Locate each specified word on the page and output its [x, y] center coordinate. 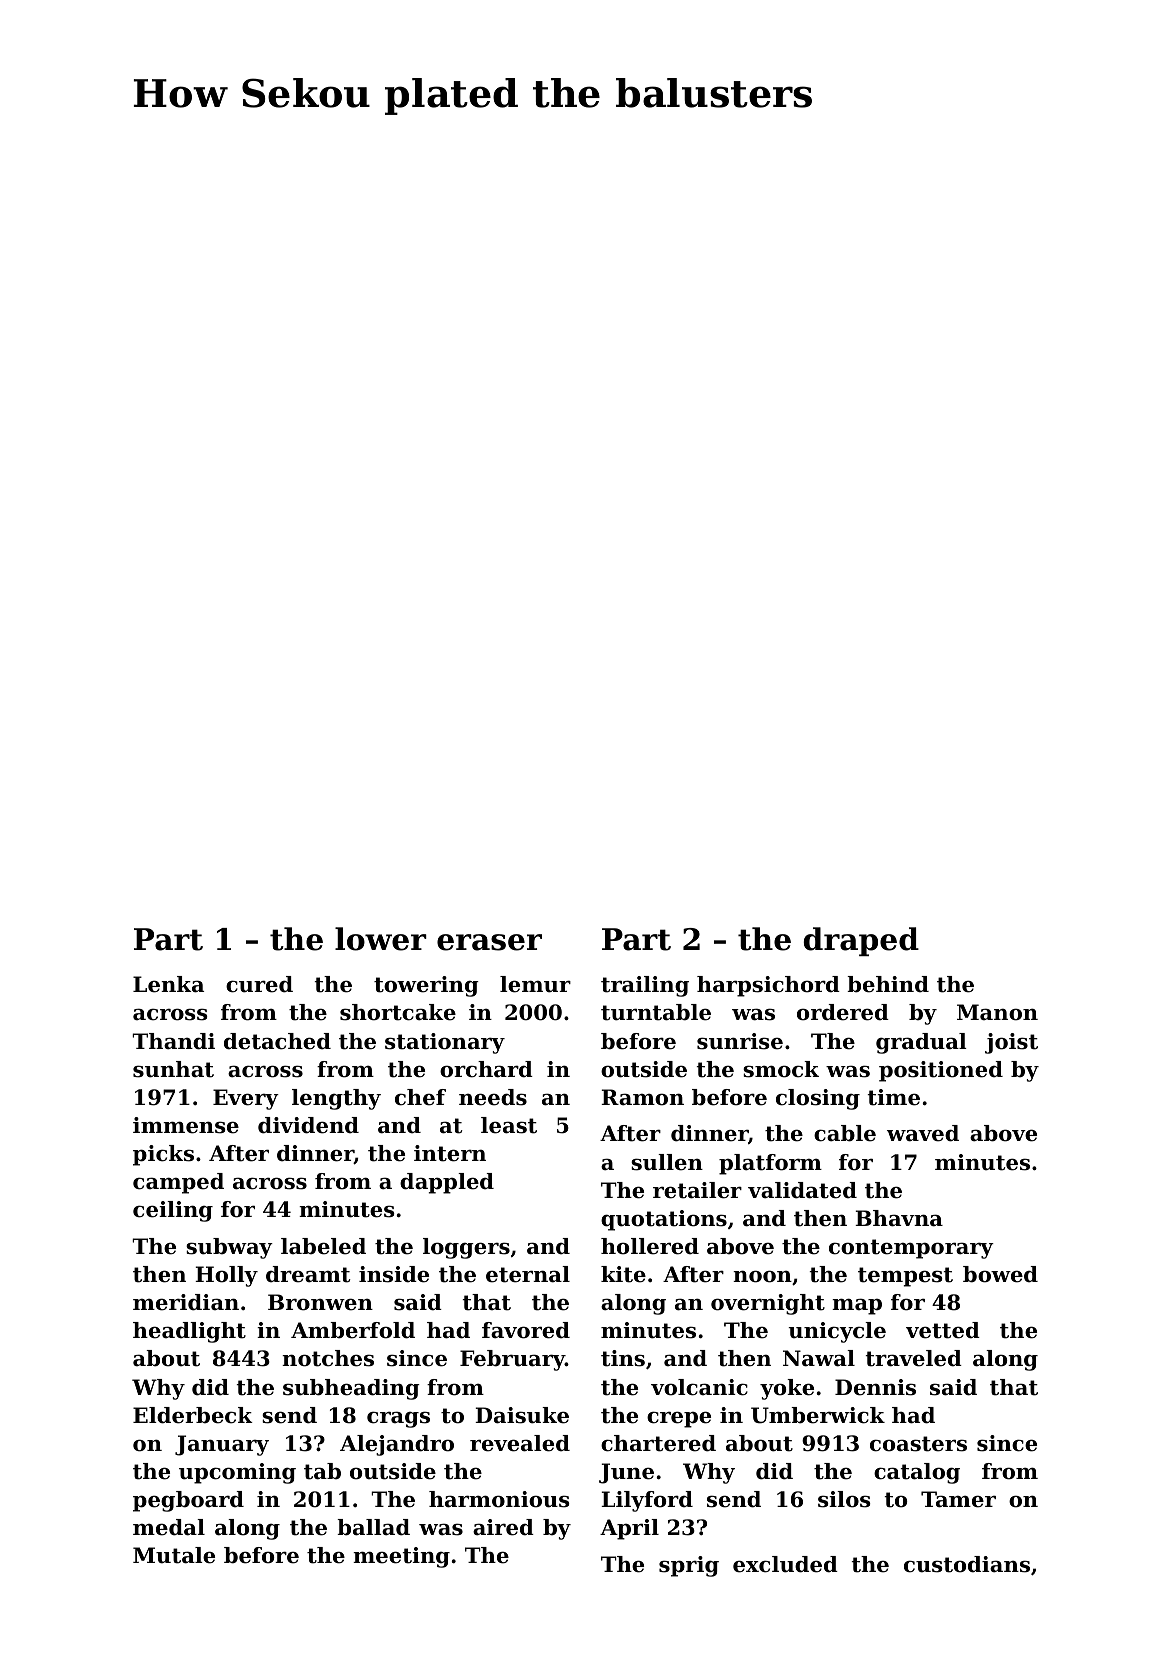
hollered [650, 1246]
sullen [667, 1162]
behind [888, 984]
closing [818, 1099]
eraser [489, 942]
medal [169, 1527]
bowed [1000, 1274]
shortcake [398, 1012]
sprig [689, 1566]
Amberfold [353, 1330]
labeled [323, 1246]
